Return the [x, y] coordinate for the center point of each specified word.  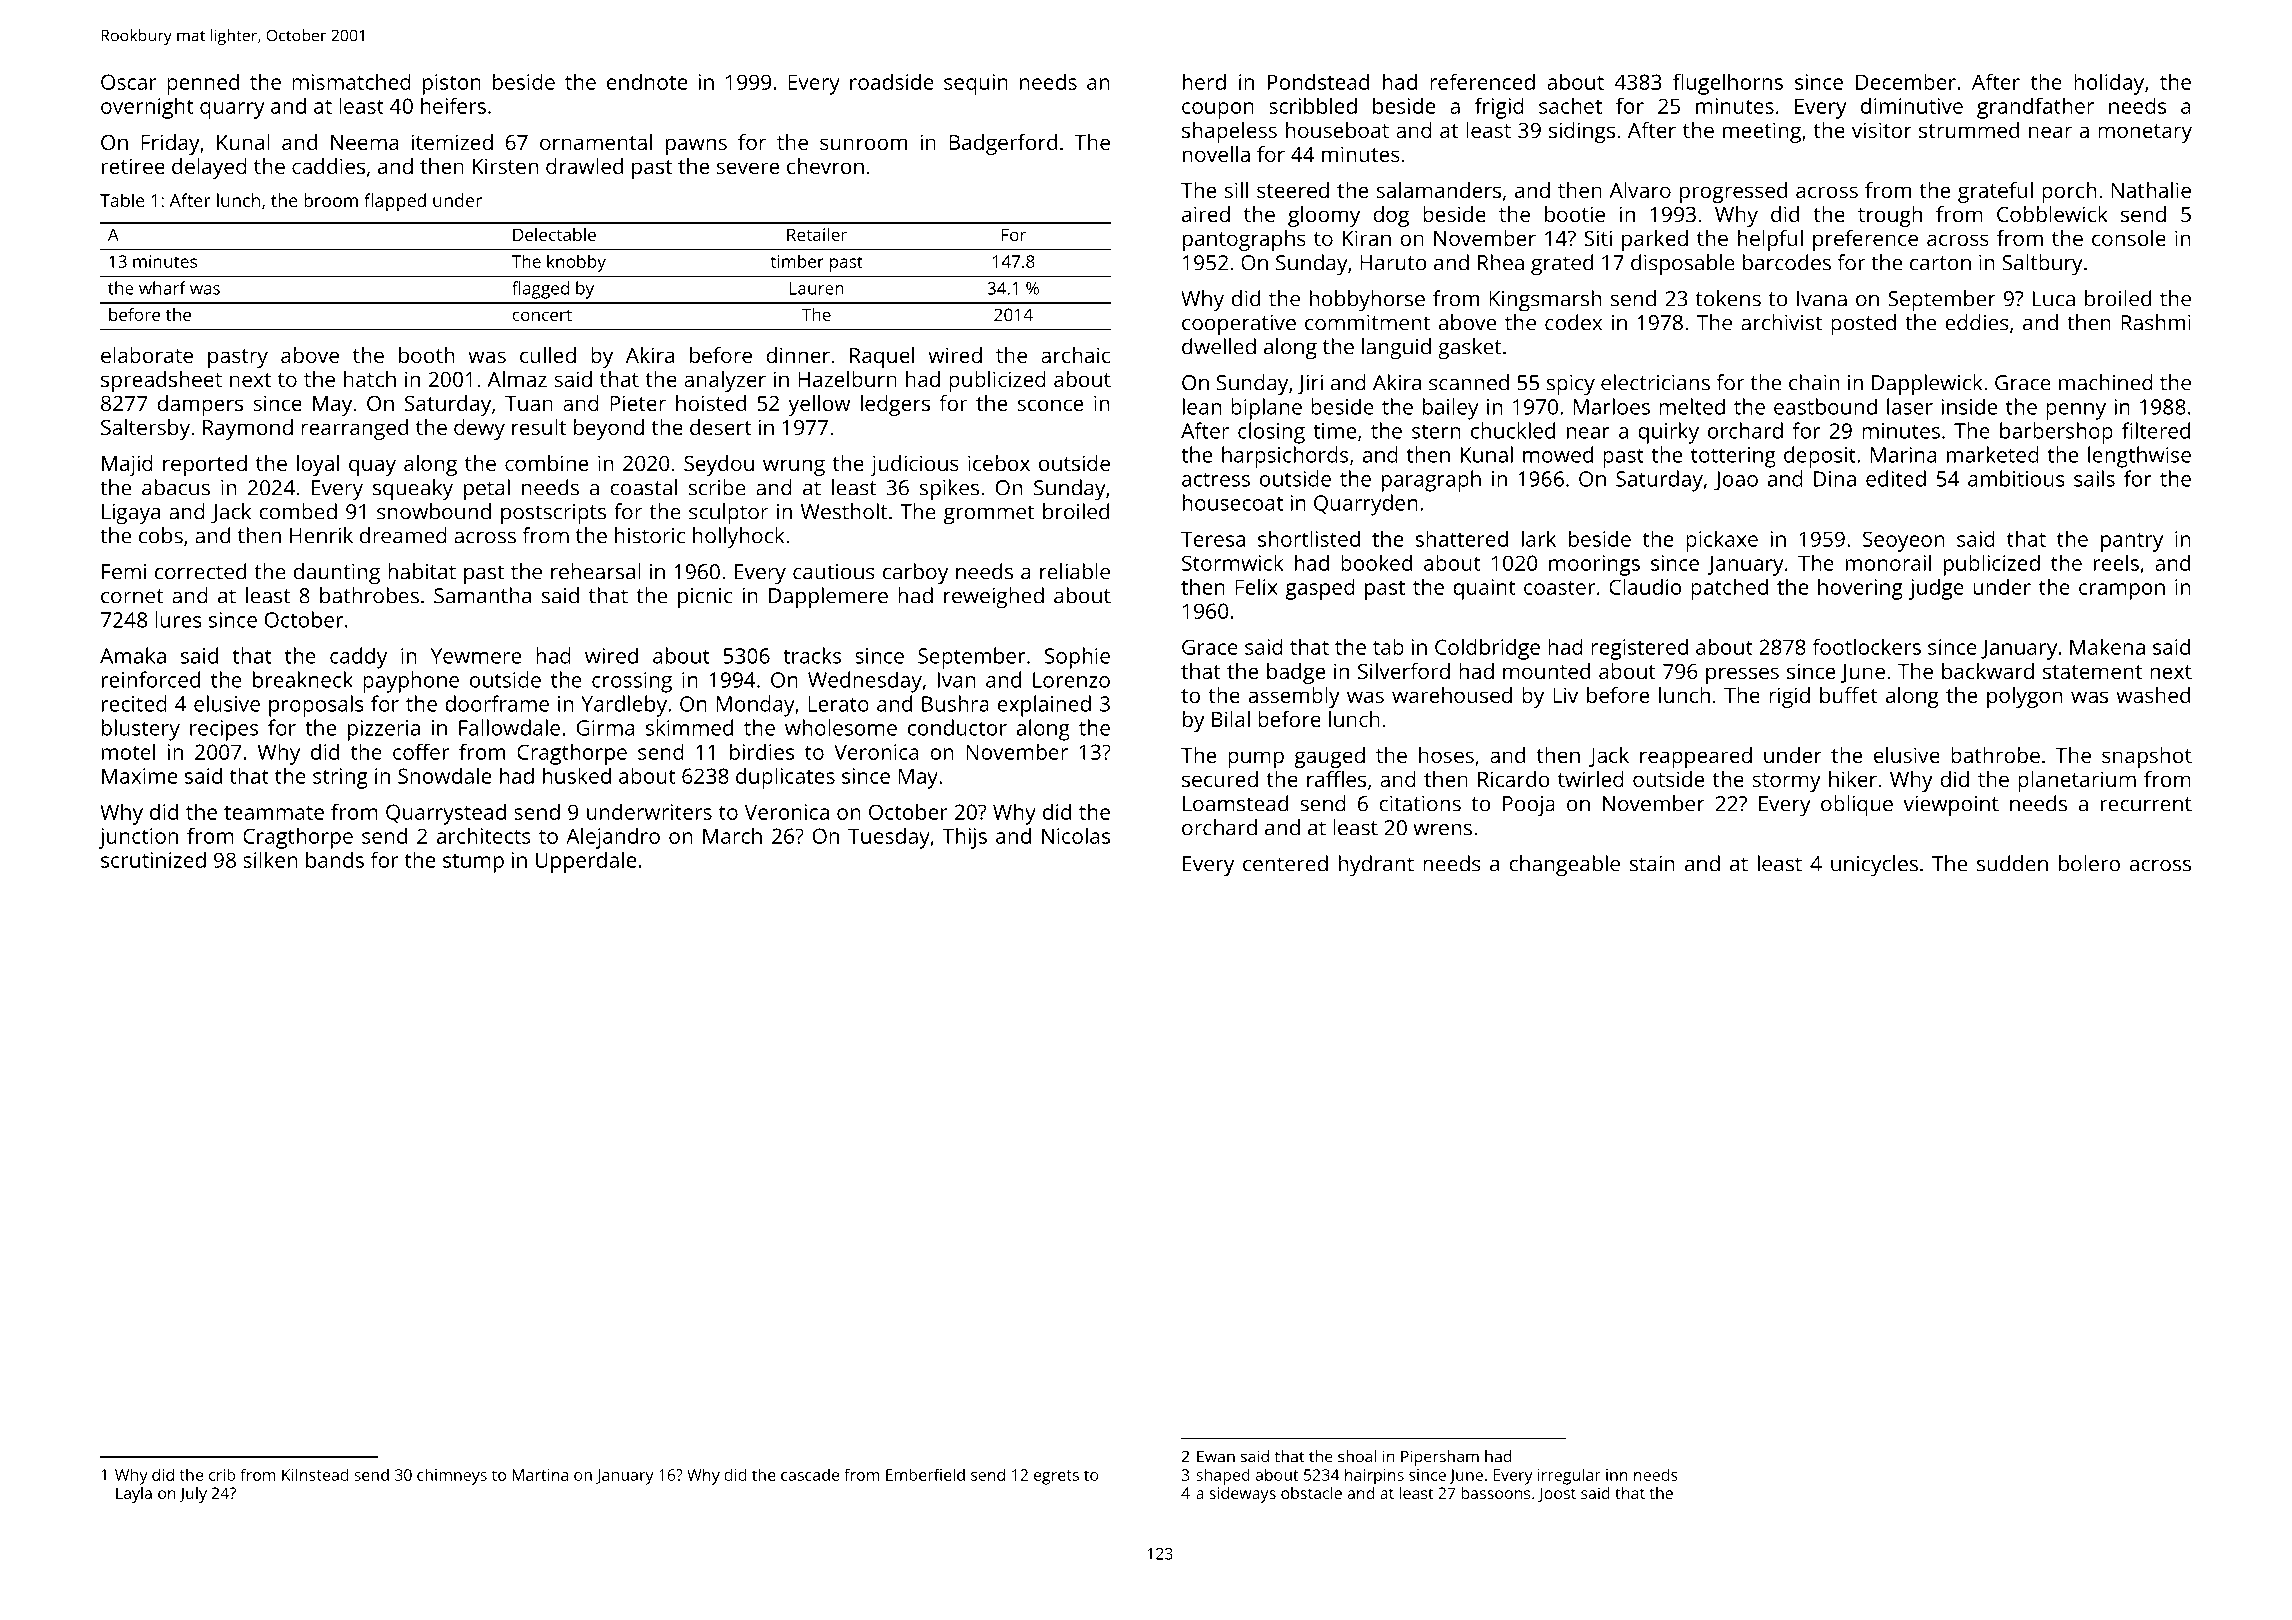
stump [473, 863]
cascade [810, 1474]
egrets [1056, 1477]
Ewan [1216, 1457]
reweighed [994, 598]
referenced [1482, 81]
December [1906, 81]
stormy [1786, 782]
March [732, 835]
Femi [124, 572]
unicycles [1874, 866]
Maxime [139, 776]
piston [452, 84]
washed [2153, 695]
